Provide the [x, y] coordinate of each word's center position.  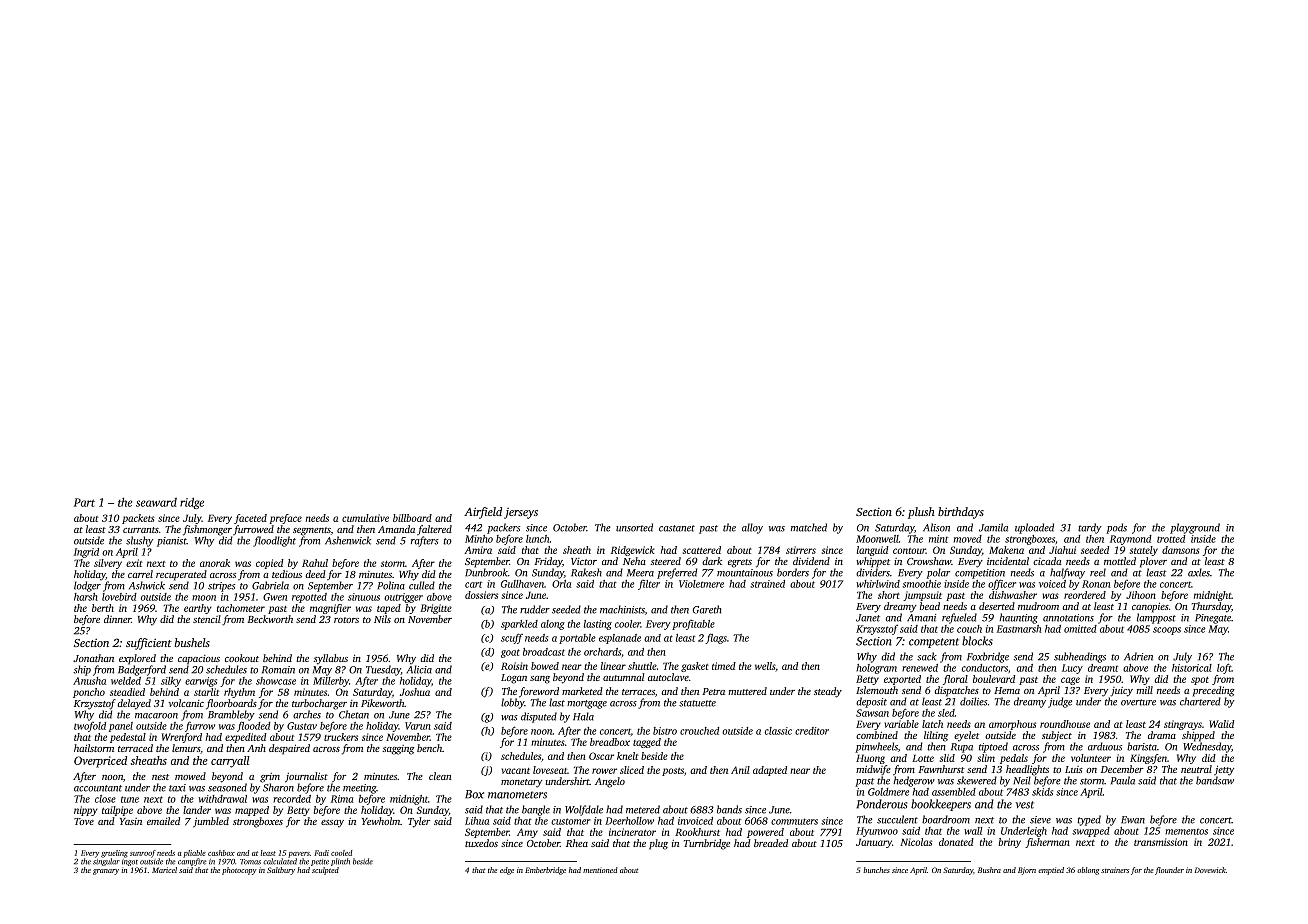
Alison [936, 527]
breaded [771, 843]
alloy [752, 528]
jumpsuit [922, 596]
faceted [250, 519]
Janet [868, 618]
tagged [647, 743]
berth [103, 608]
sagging [398, 750]
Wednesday [1207, 747]
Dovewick [1210, 870]
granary [106, 872]
